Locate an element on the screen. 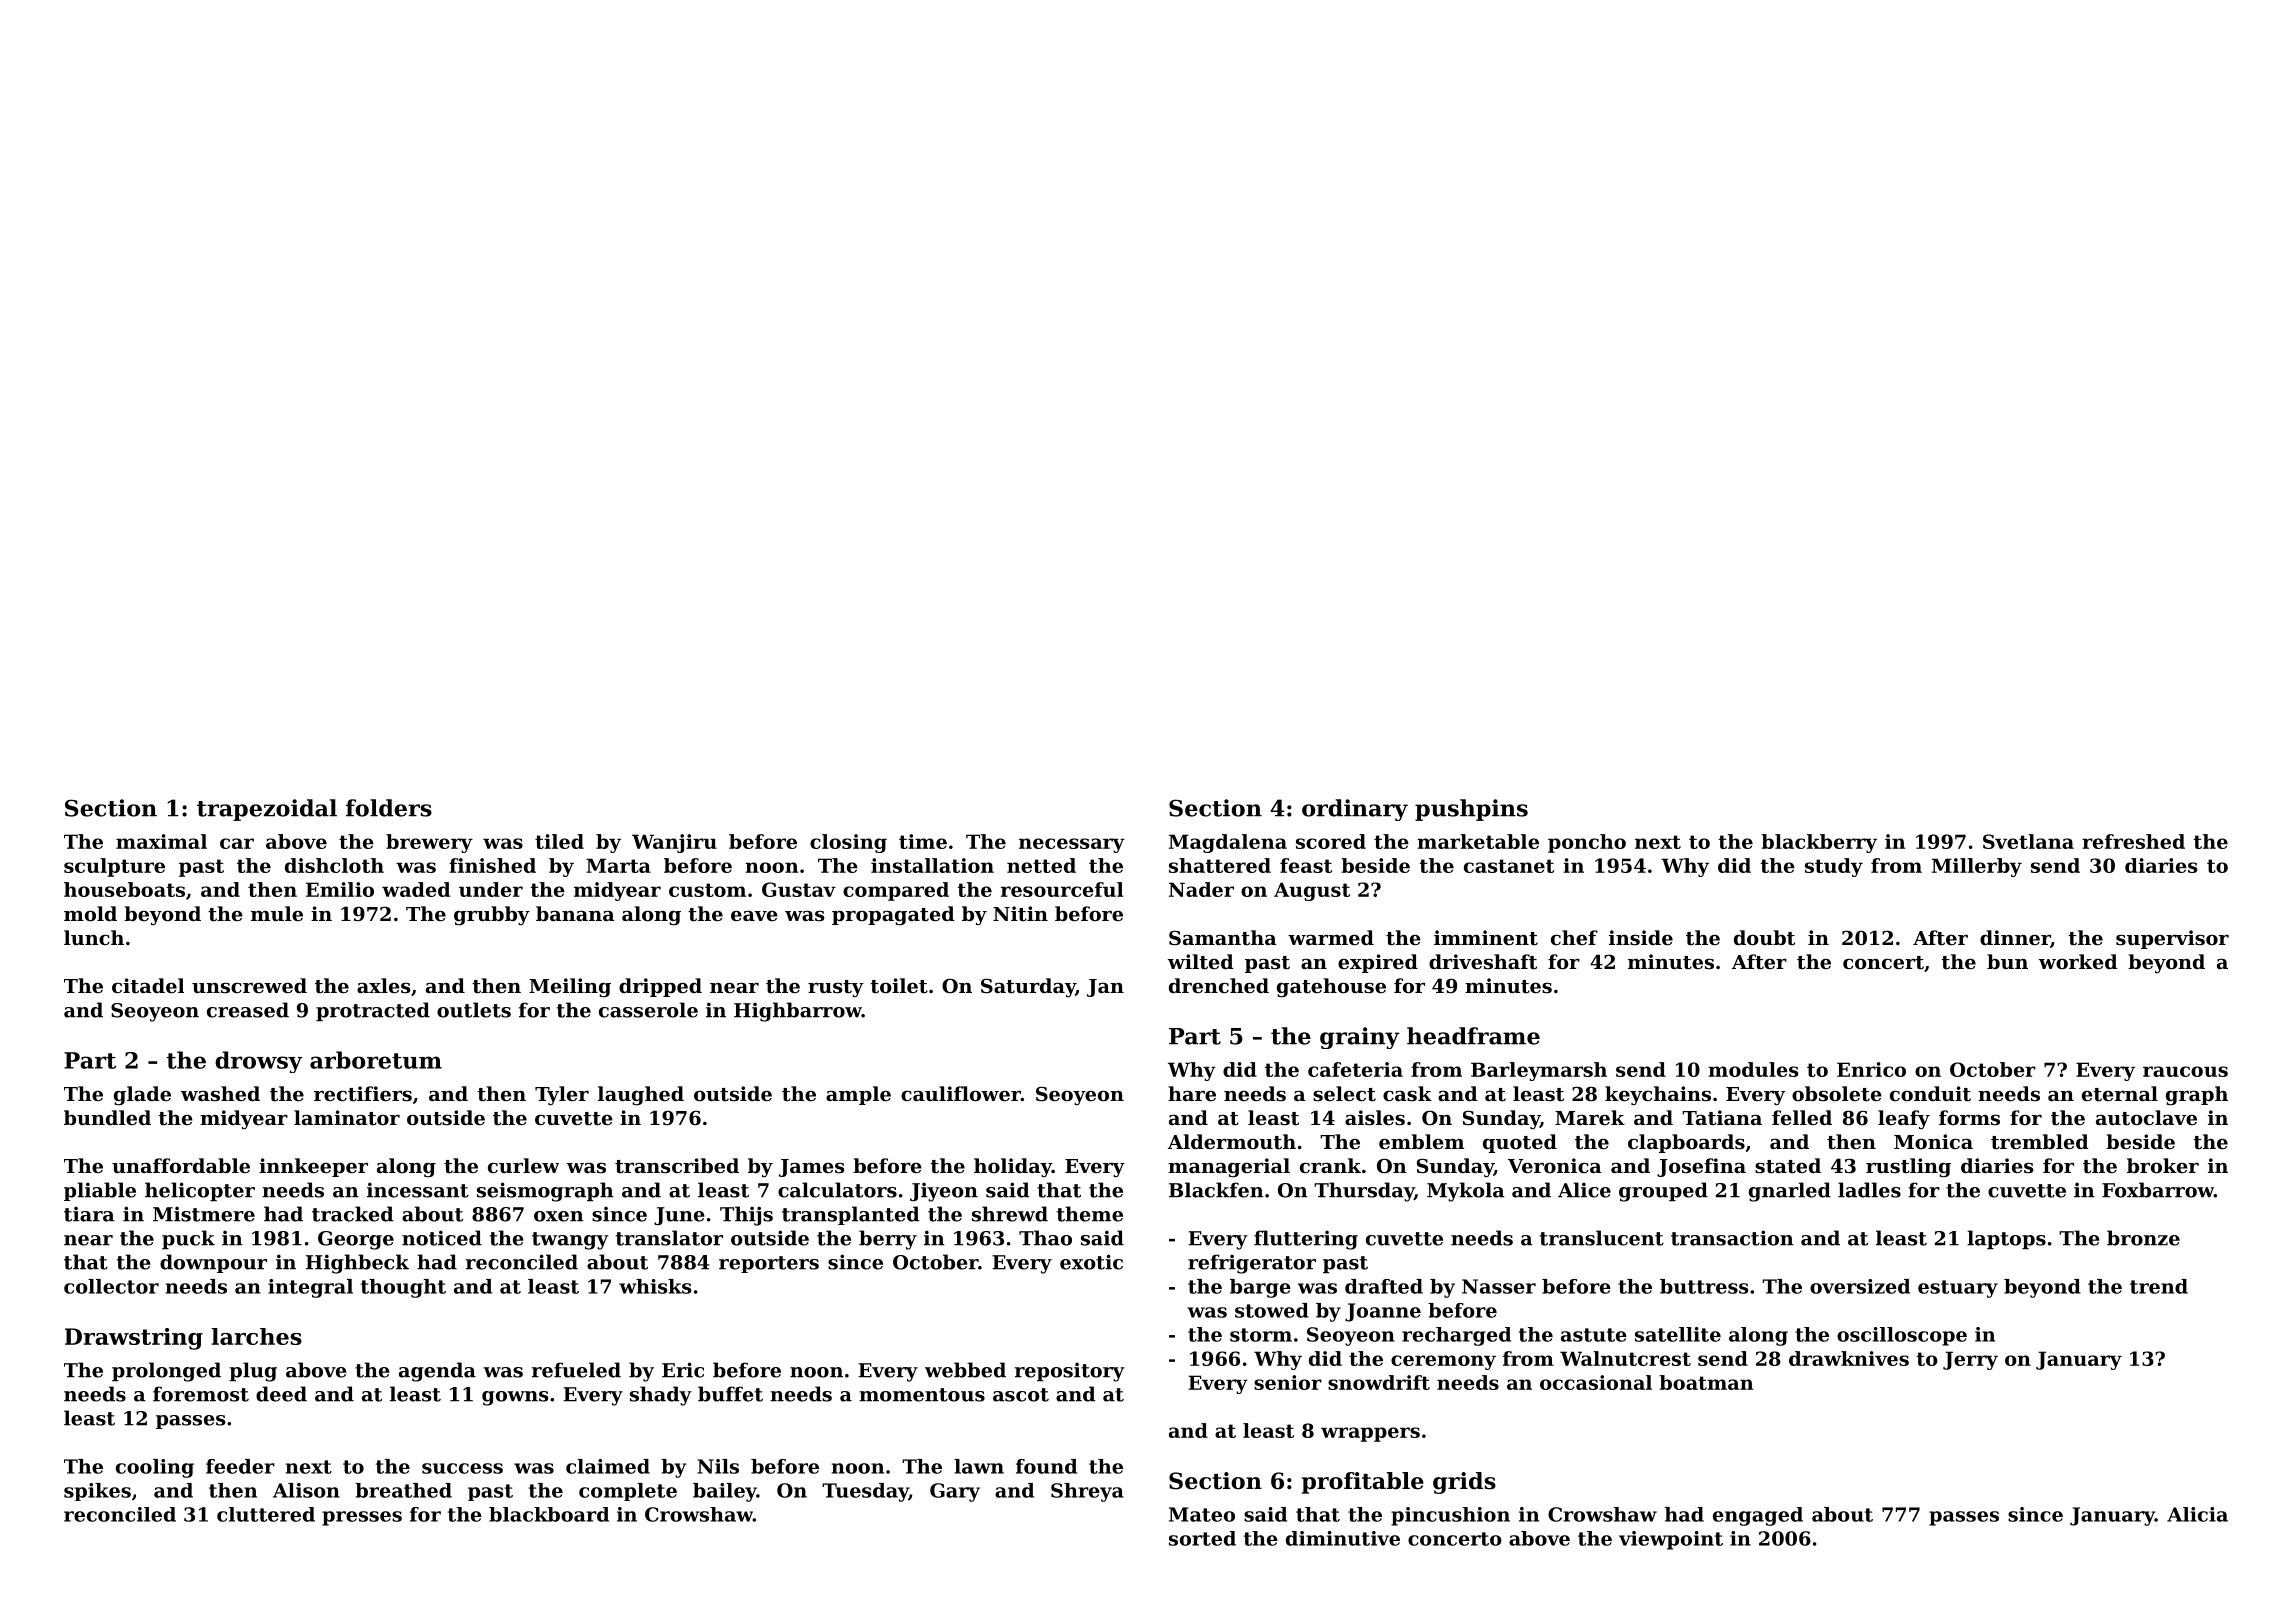 This screenshot has height=1621, width=2292. Jerry is located at coordinates (1970, 1360).
